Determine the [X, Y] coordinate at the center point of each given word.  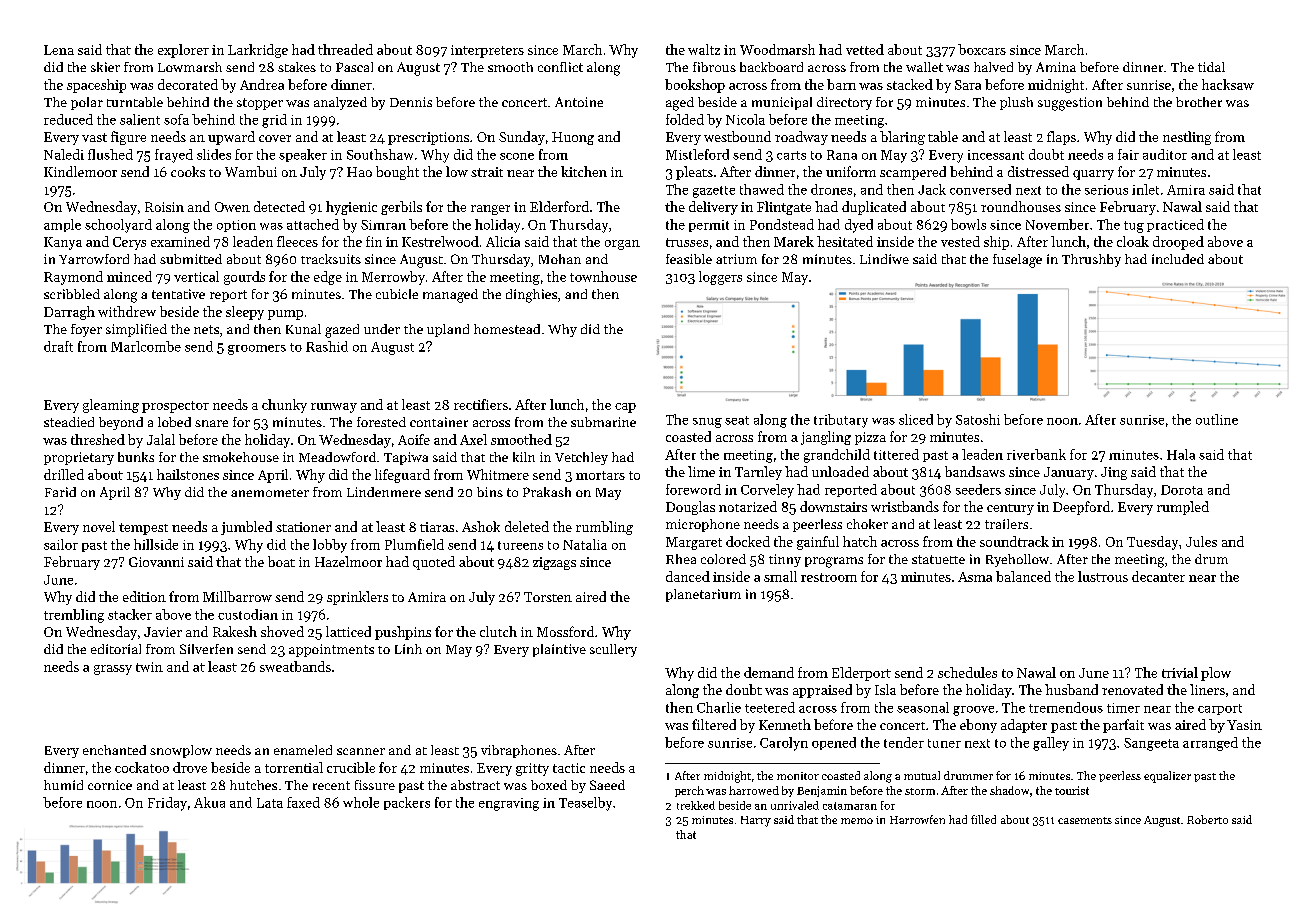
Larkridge [258, 51]
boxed [549, 785]
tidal [1211, 67]
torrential [294, 767]
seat [737, 420]
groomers [257, 350]
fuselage [1017, 261]
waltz [704, 49]
